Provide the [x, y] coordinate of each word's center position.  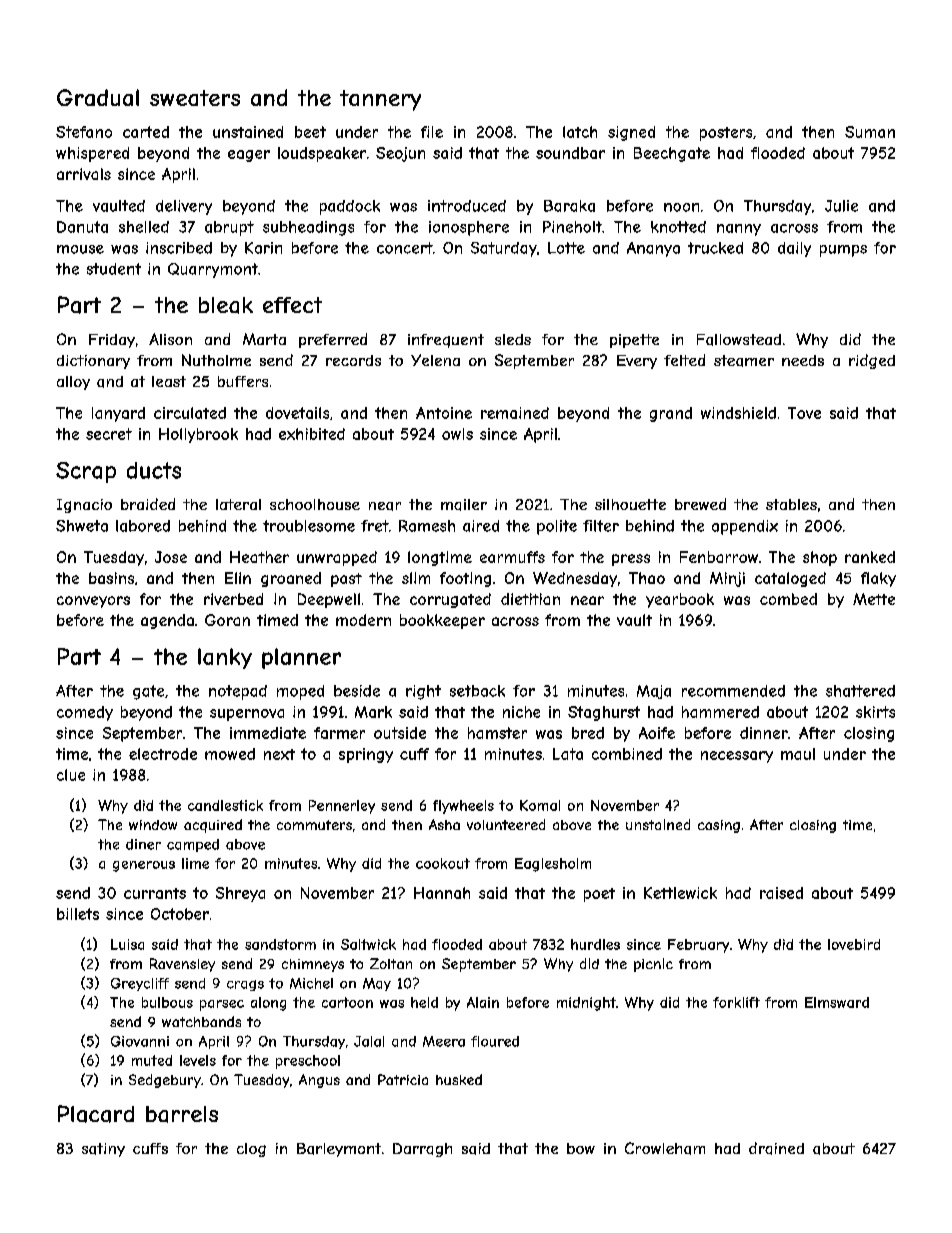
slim [416, 578]
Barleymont [339, 1150]
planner [301, 658]
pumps [843, 251]
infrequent [446, 341]
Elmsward [837, 1002]
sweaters [195, 98]
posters [726, 134]
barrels [182, 1114]
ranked [870, 557]
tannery [380, 100]
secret [109, 434]
